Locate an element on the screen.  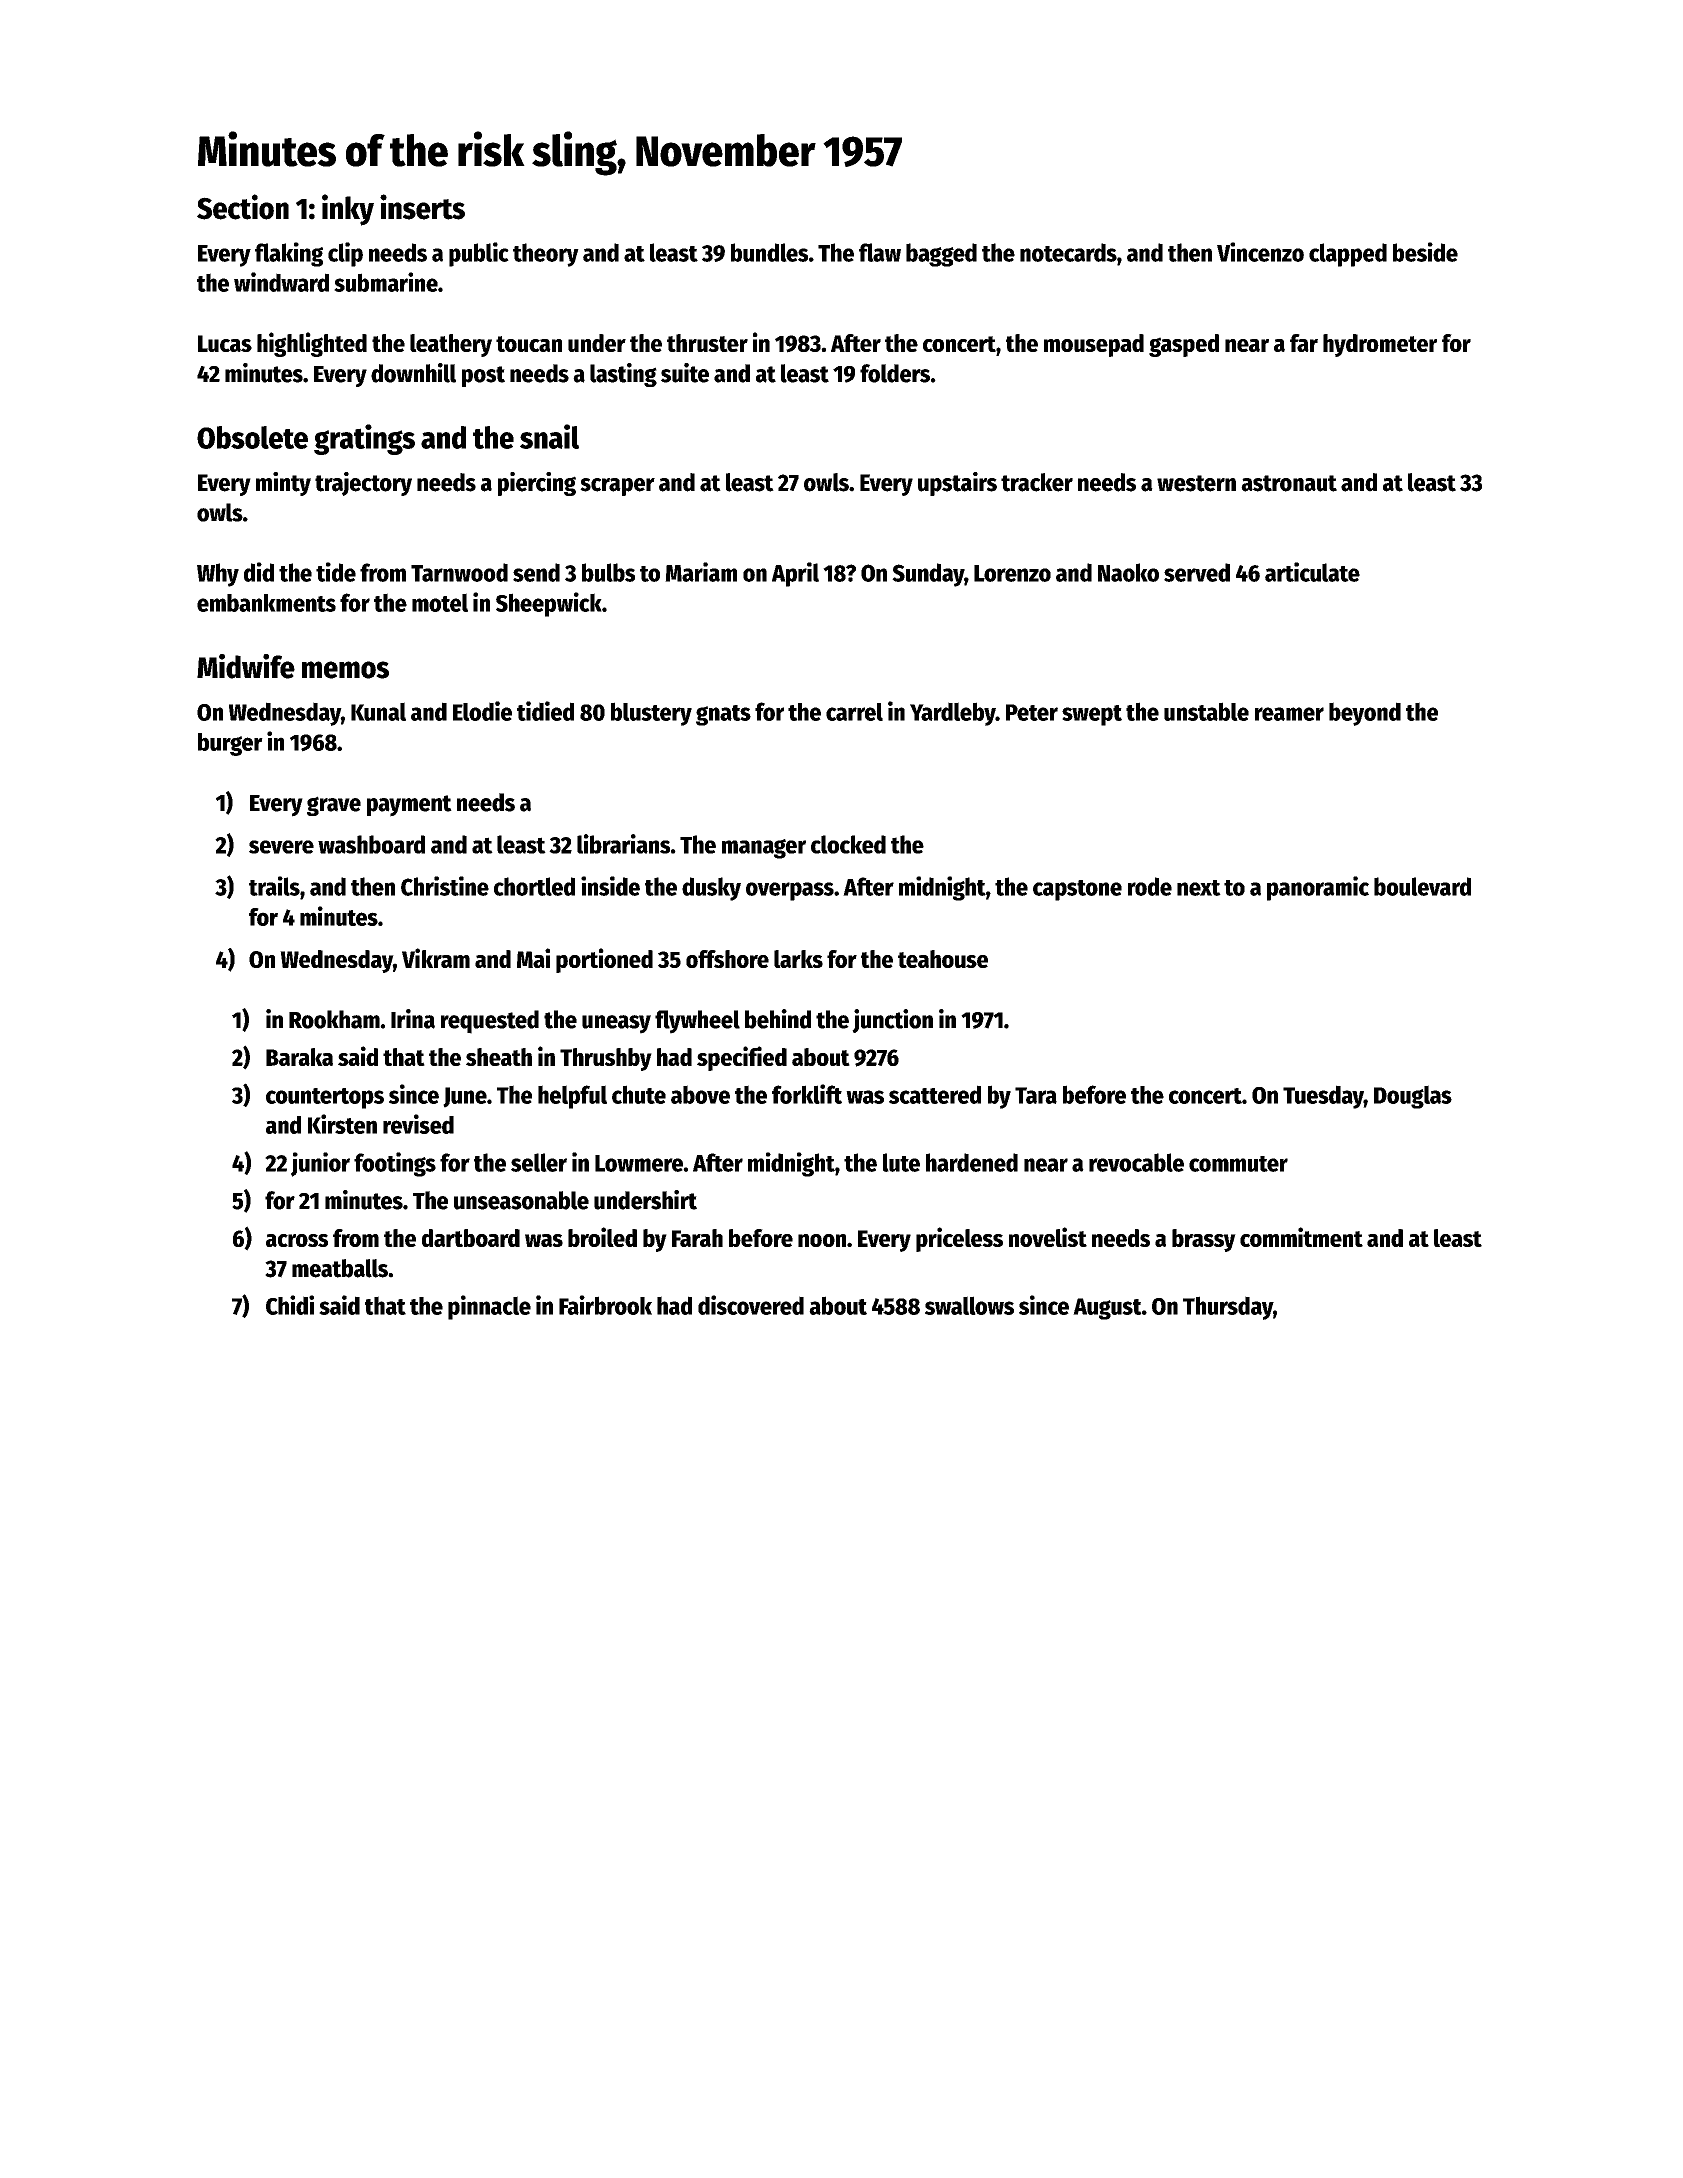
thruster is located at coordinates (707, 343).
